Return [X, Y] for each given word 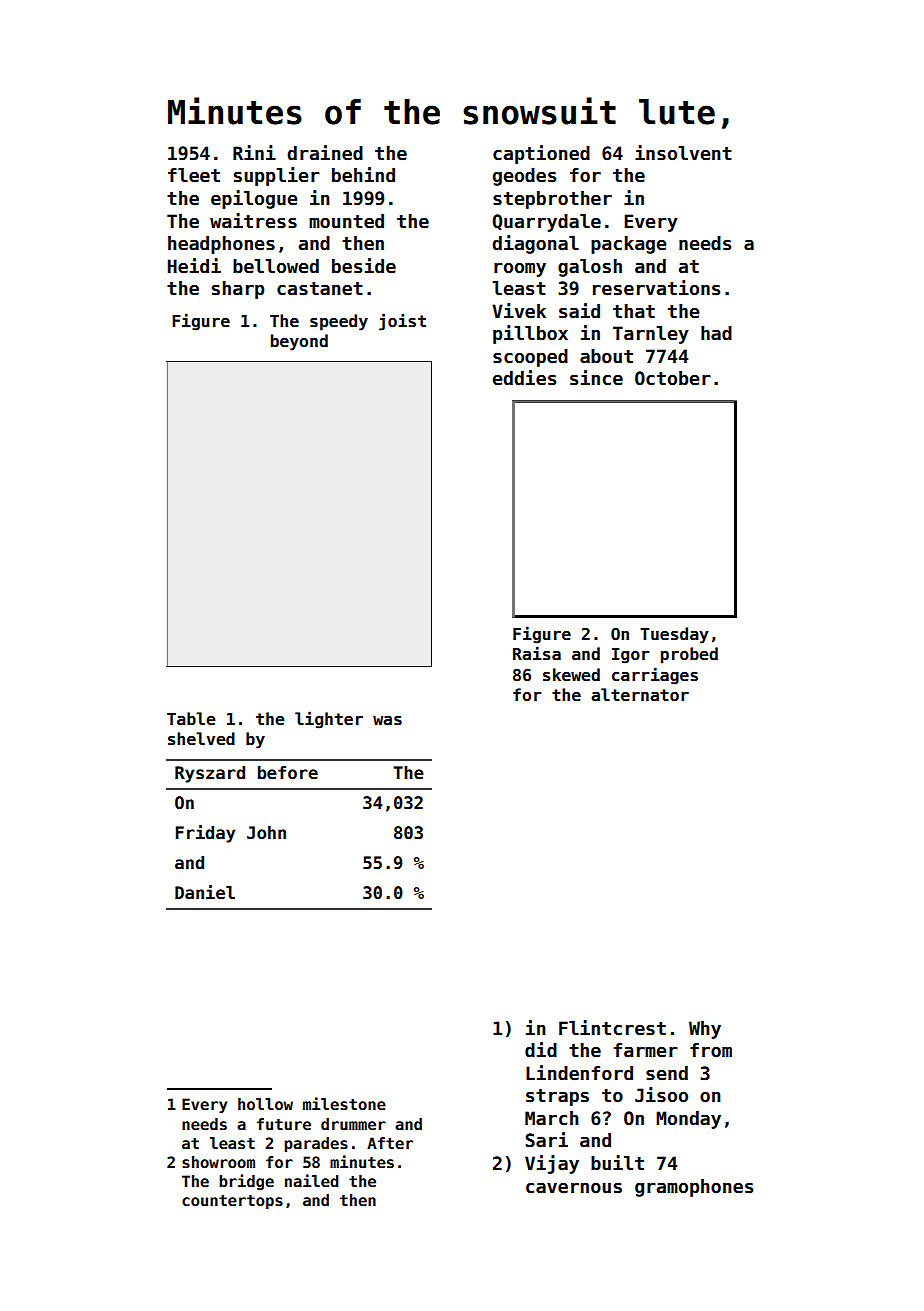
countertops [232, 1202]
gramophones [694, 1188]
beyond [299, 342]
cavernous [574, 1188]
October [673, 378]
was [387, 720]
